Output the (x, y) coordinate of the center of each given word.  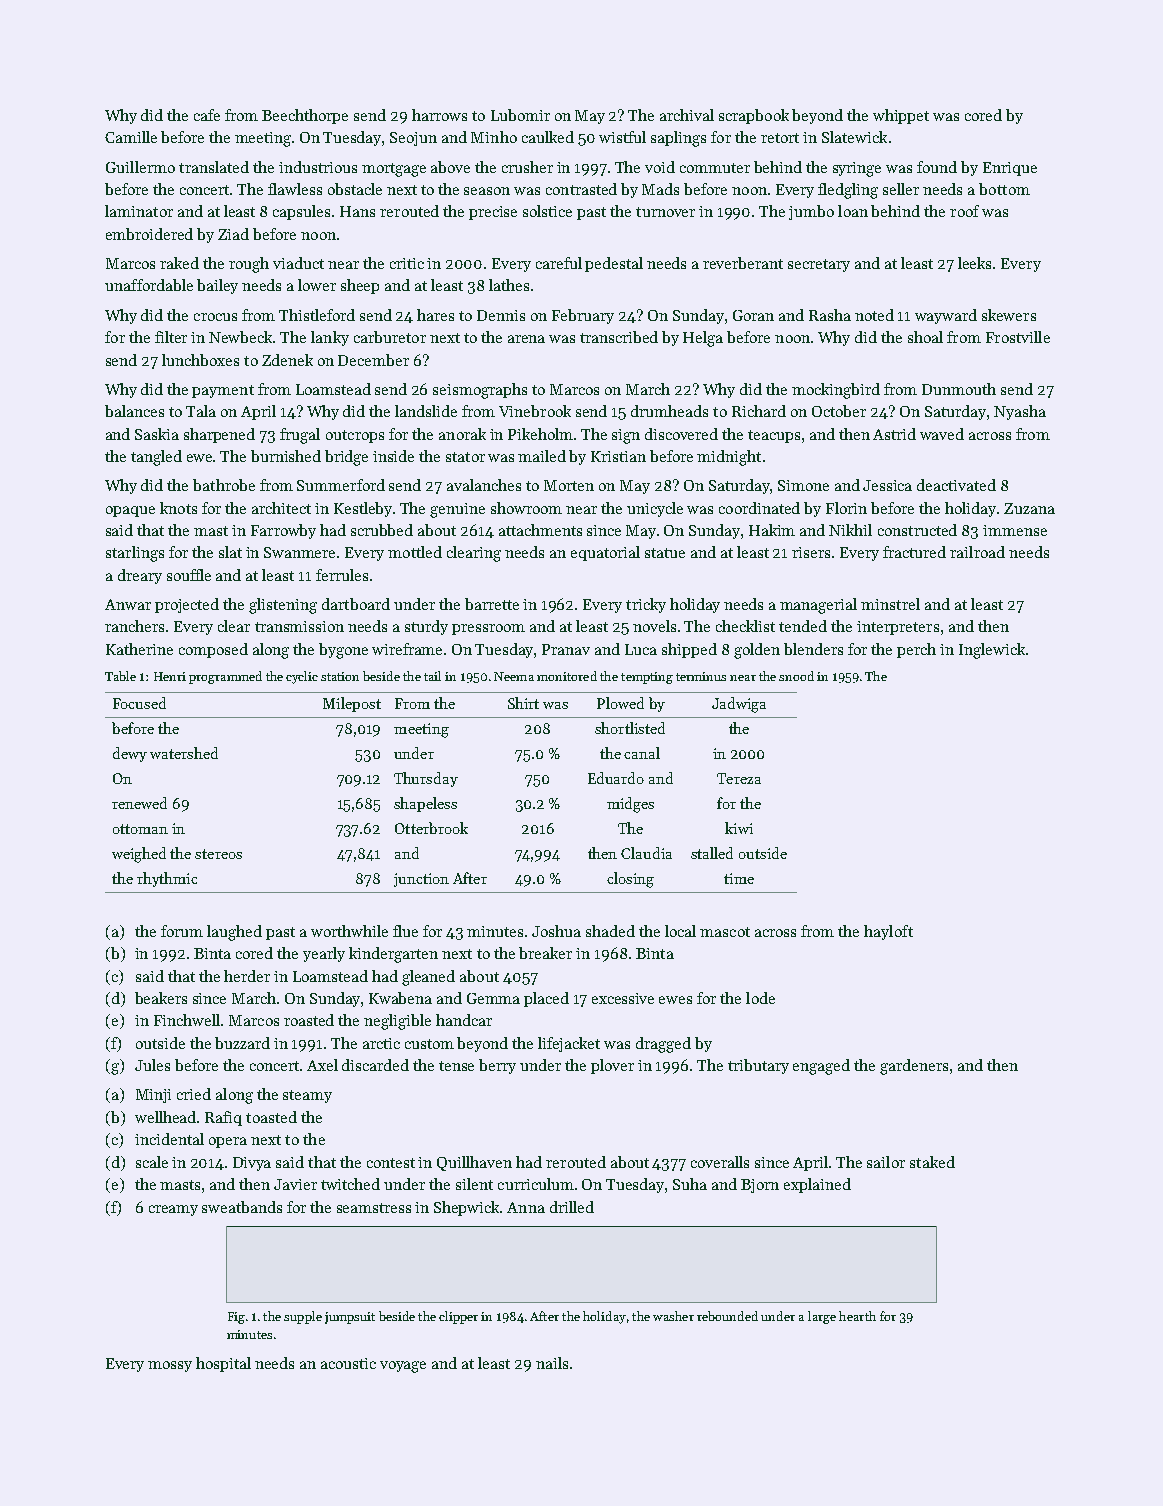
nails (552, 1363)
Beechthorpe (305, 116)
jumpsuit (350, 1318)
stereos (218, 854)
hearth (857, 1316)
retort (780, 138)
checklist (745, 626)
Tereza (739, 778)
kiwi (739, 828)
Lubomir (520, 115)
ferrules (342, 575)
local (680, 931)
